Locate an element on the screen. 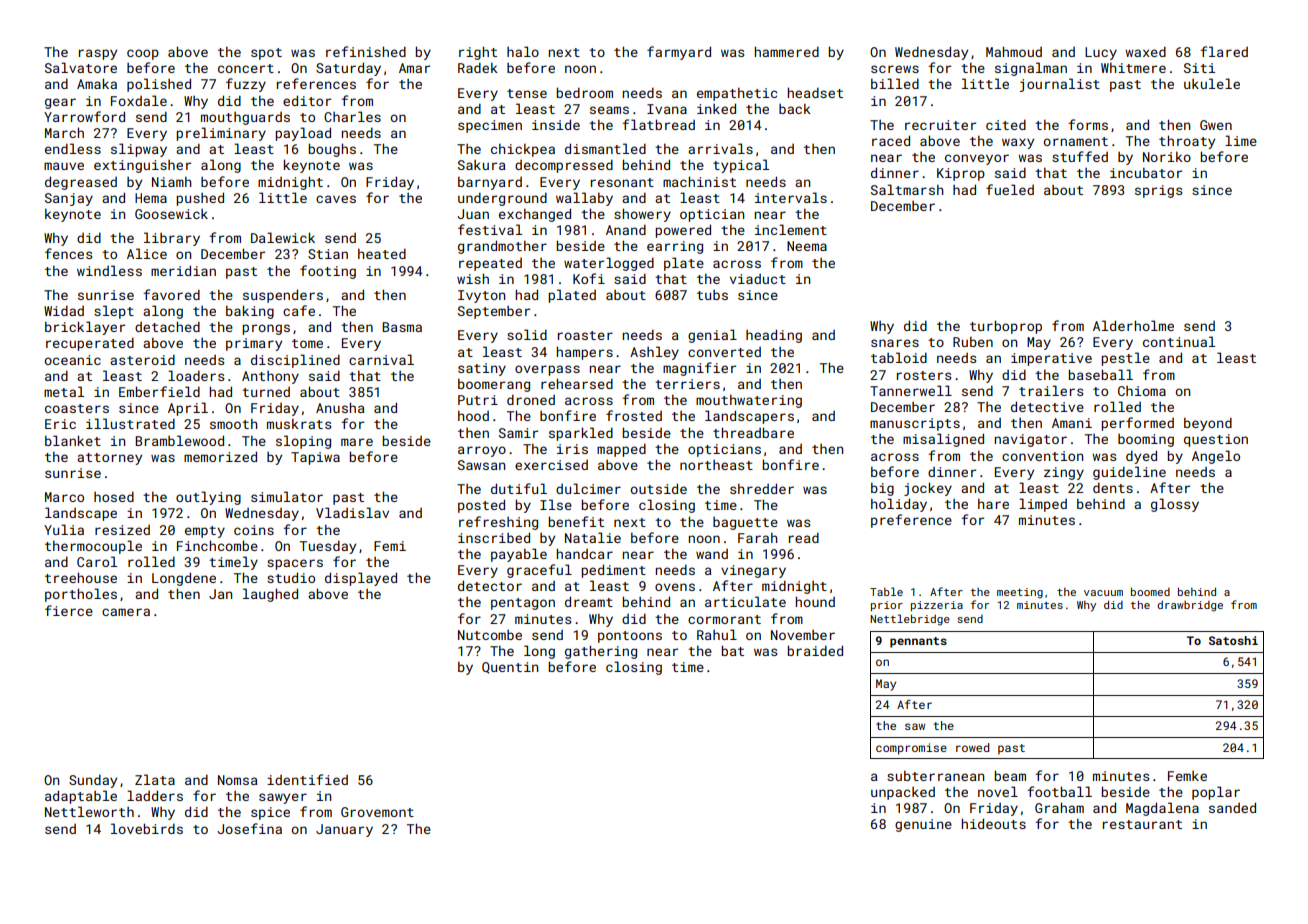  Ashley is located at coordinates (654, 353).
